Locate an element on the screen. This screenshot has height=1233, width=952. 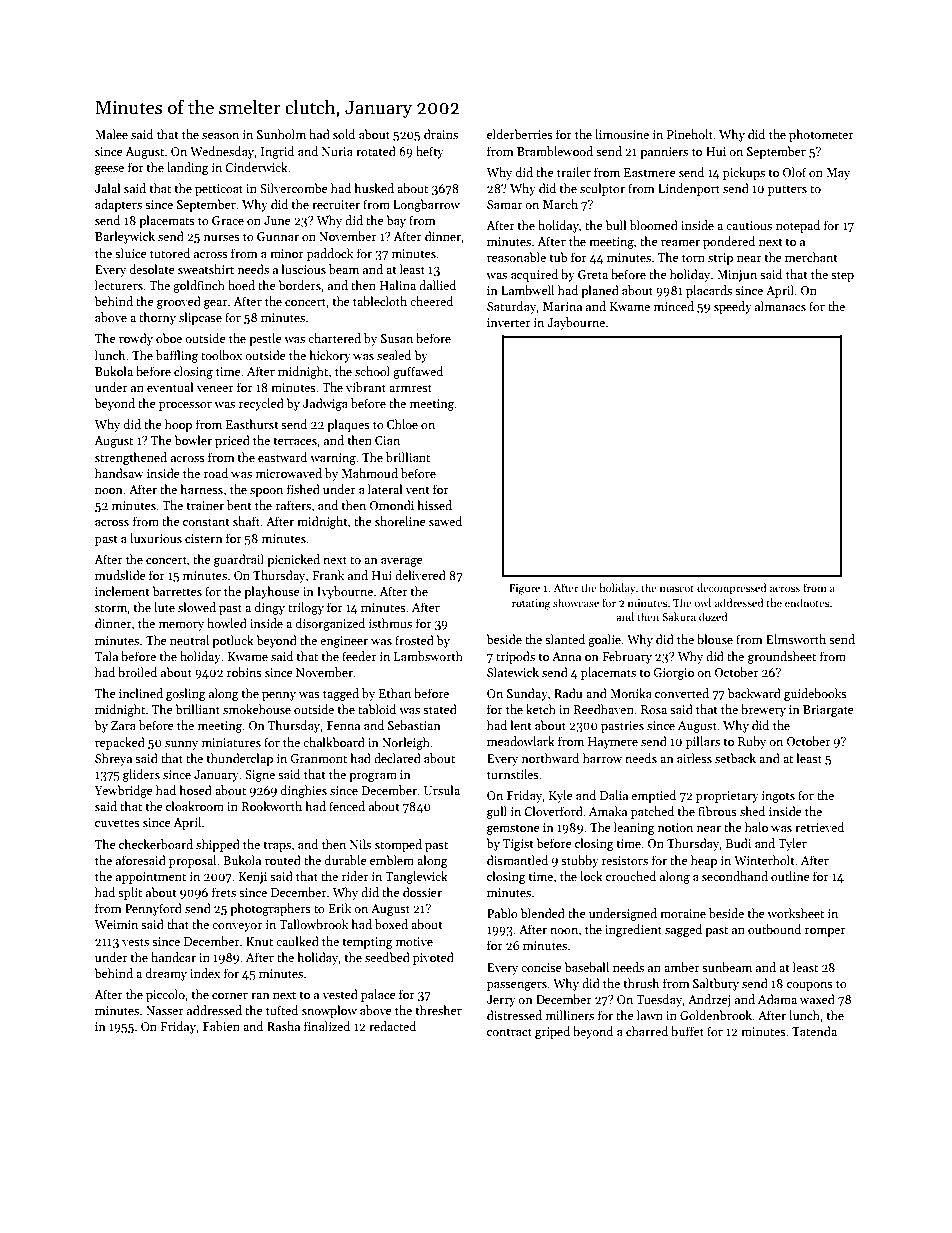
Jaybourne is located at coordinates (576, 323).
